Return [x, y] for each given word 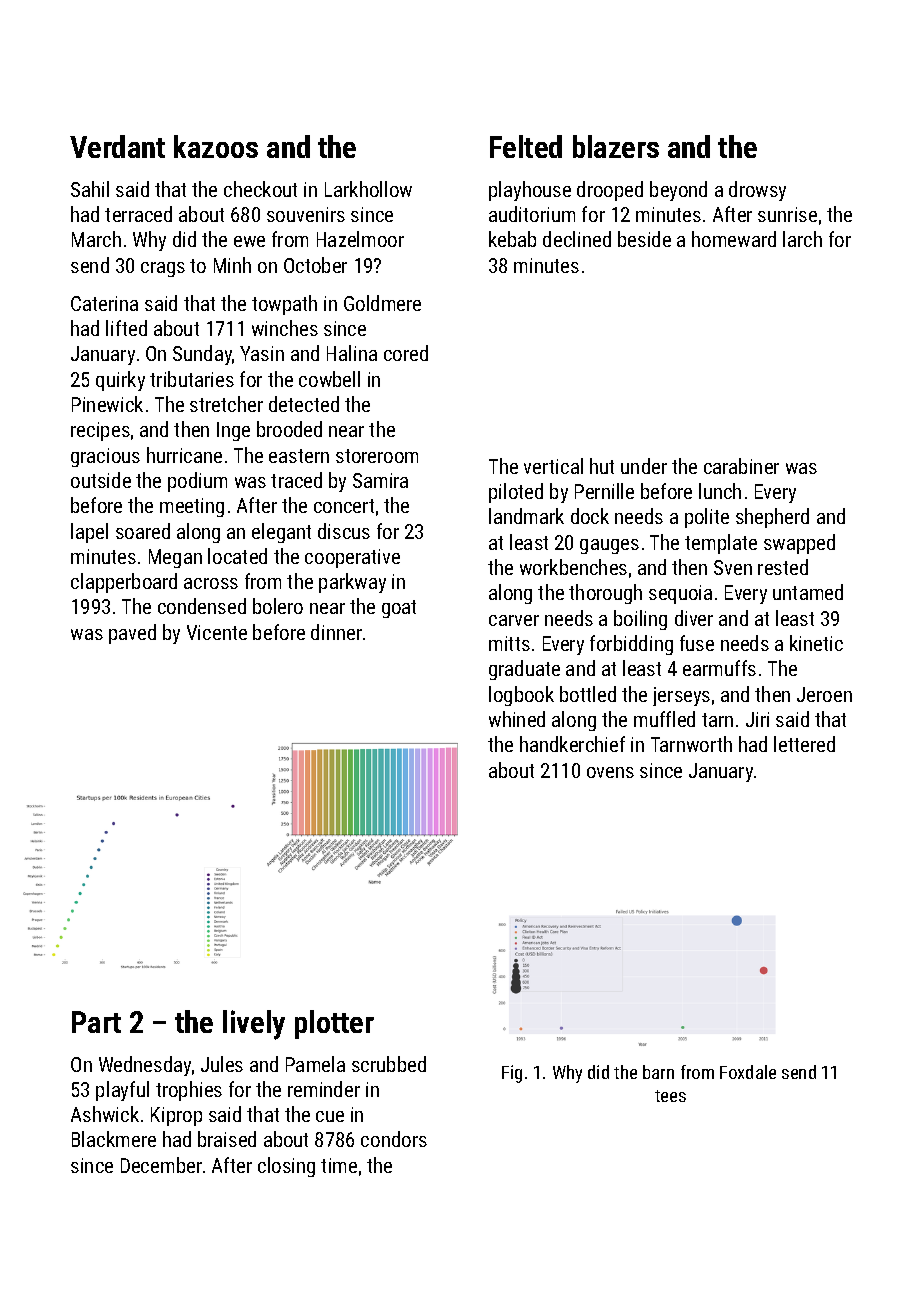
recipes [100, 431]
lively [254, 1025]
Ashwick [105, 1114]
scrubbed [389, 1064]
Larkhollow [368, 189]
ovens [610, 772]
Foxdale [748, 1072]
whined [517, 719]
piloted [516, 493]
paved [132, 634]
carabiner [741, 466]
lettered [804, 744]
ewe [249, 241]
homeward [734, 239]
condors [394, 1139]
